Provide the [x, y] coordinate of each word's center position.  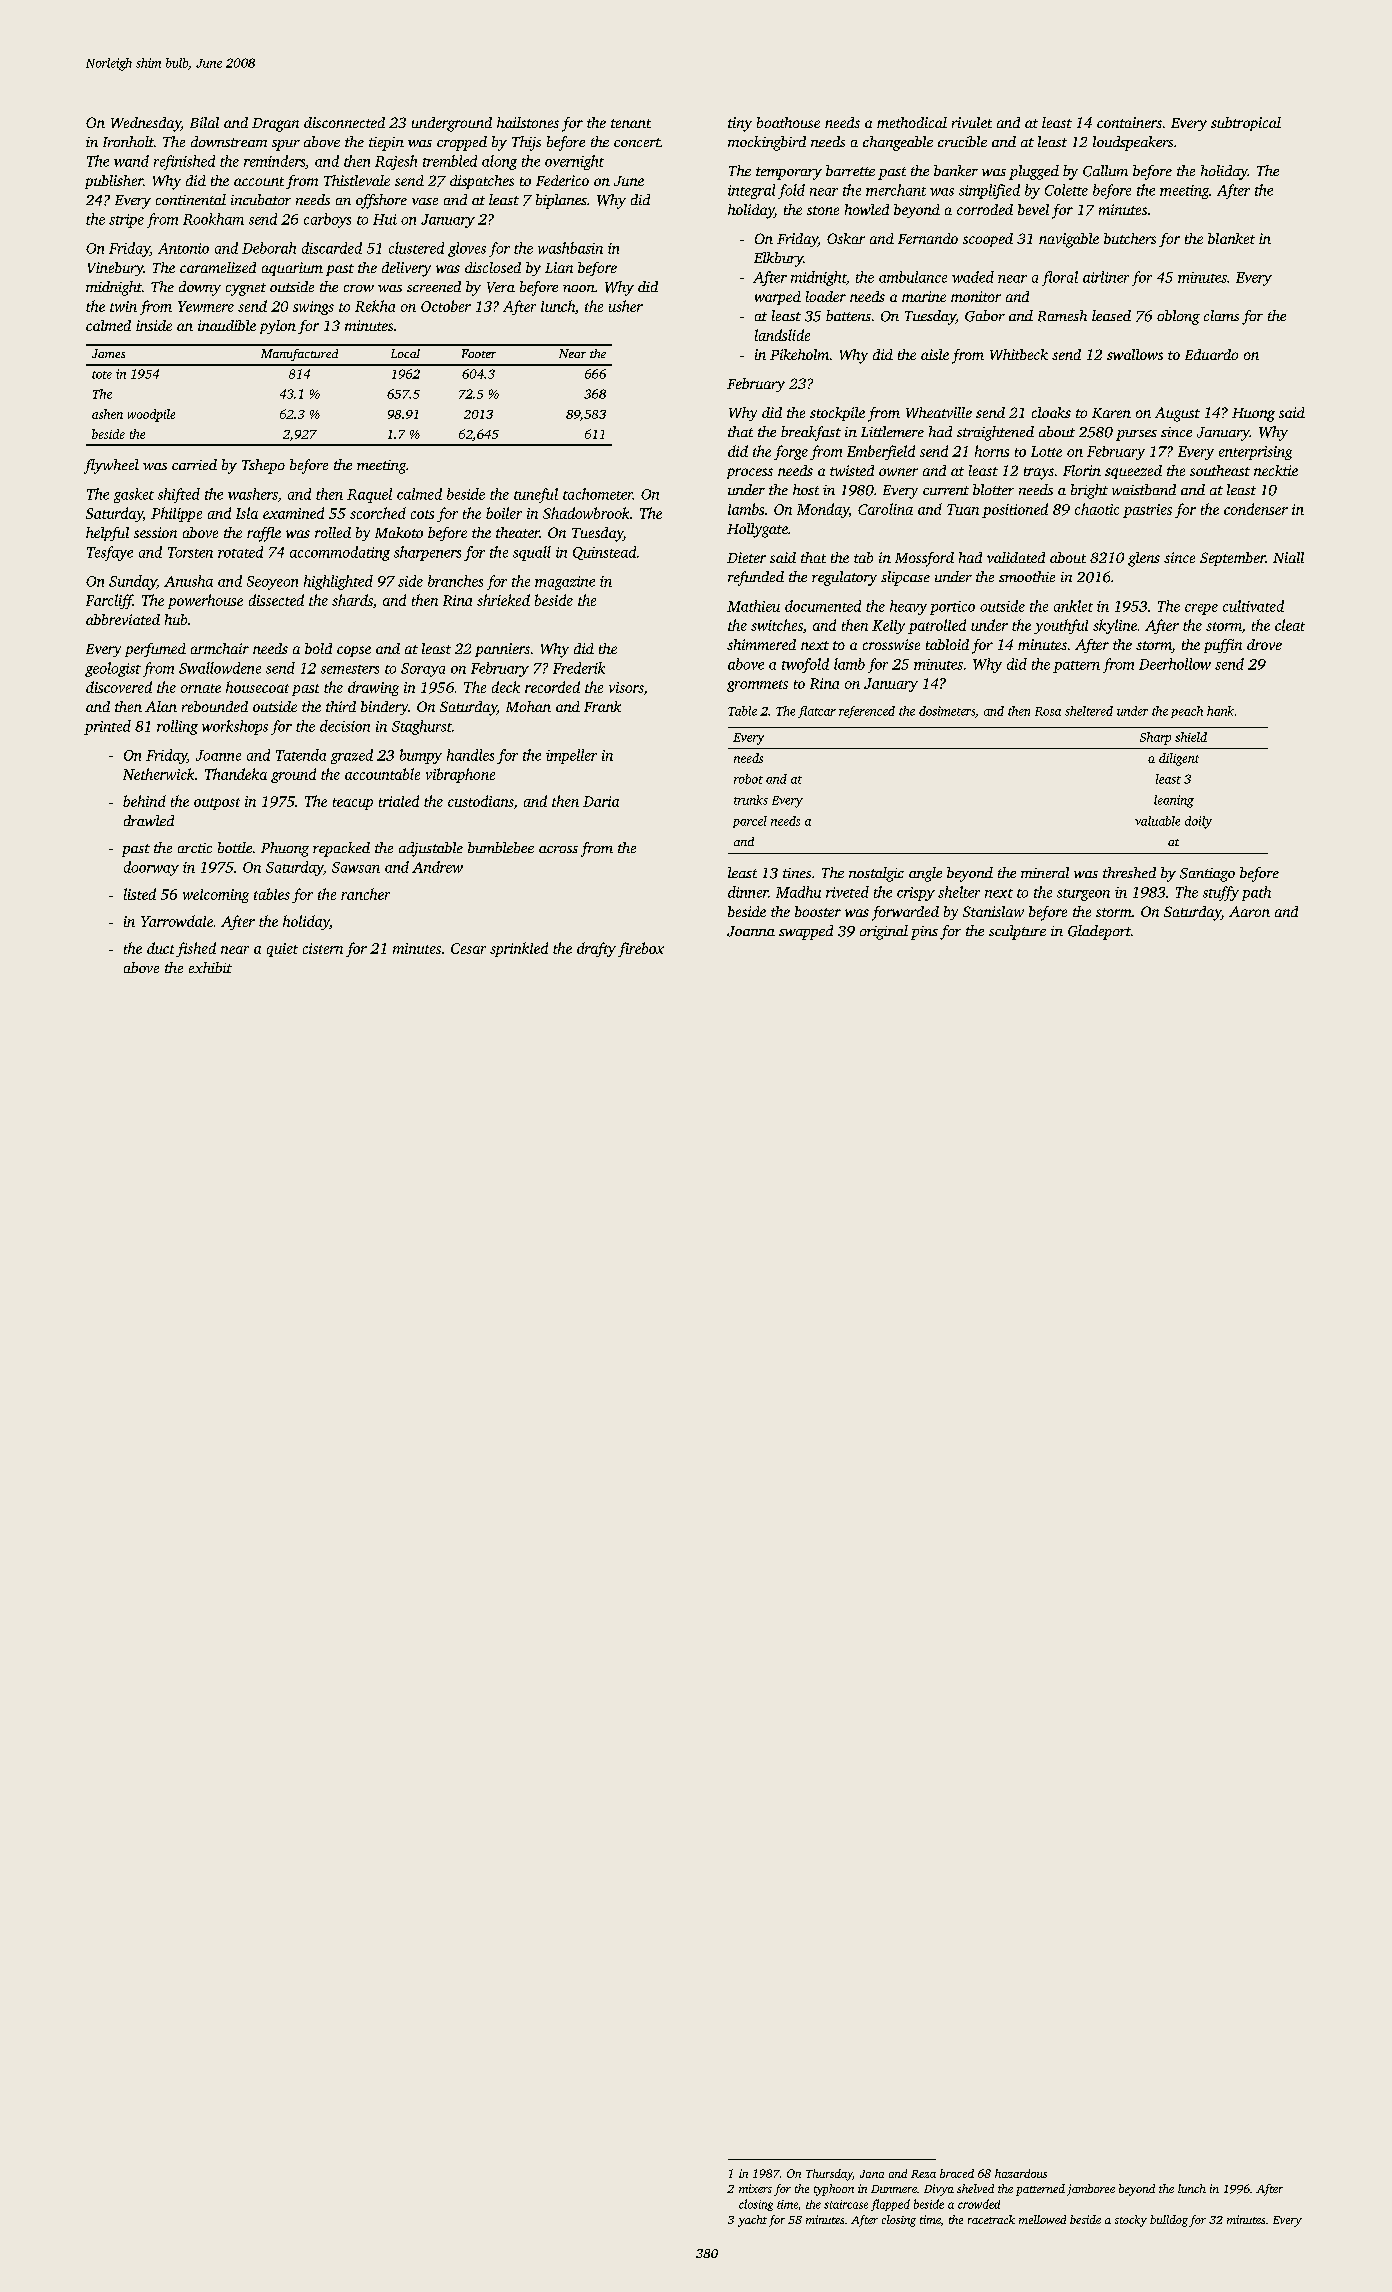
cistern [323, 948]
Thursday [829, 2175]
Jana [872, 2174]
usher [626, 306]
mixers [755, 2188]
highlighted [338, 582]
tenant [631, 123]
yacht [752, 2221]
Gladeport [1099, 932]
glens [1144, 559]
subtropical [1246, 124]
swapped [806, 932]
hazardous [1021, 2173]
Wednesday [146, 124]
